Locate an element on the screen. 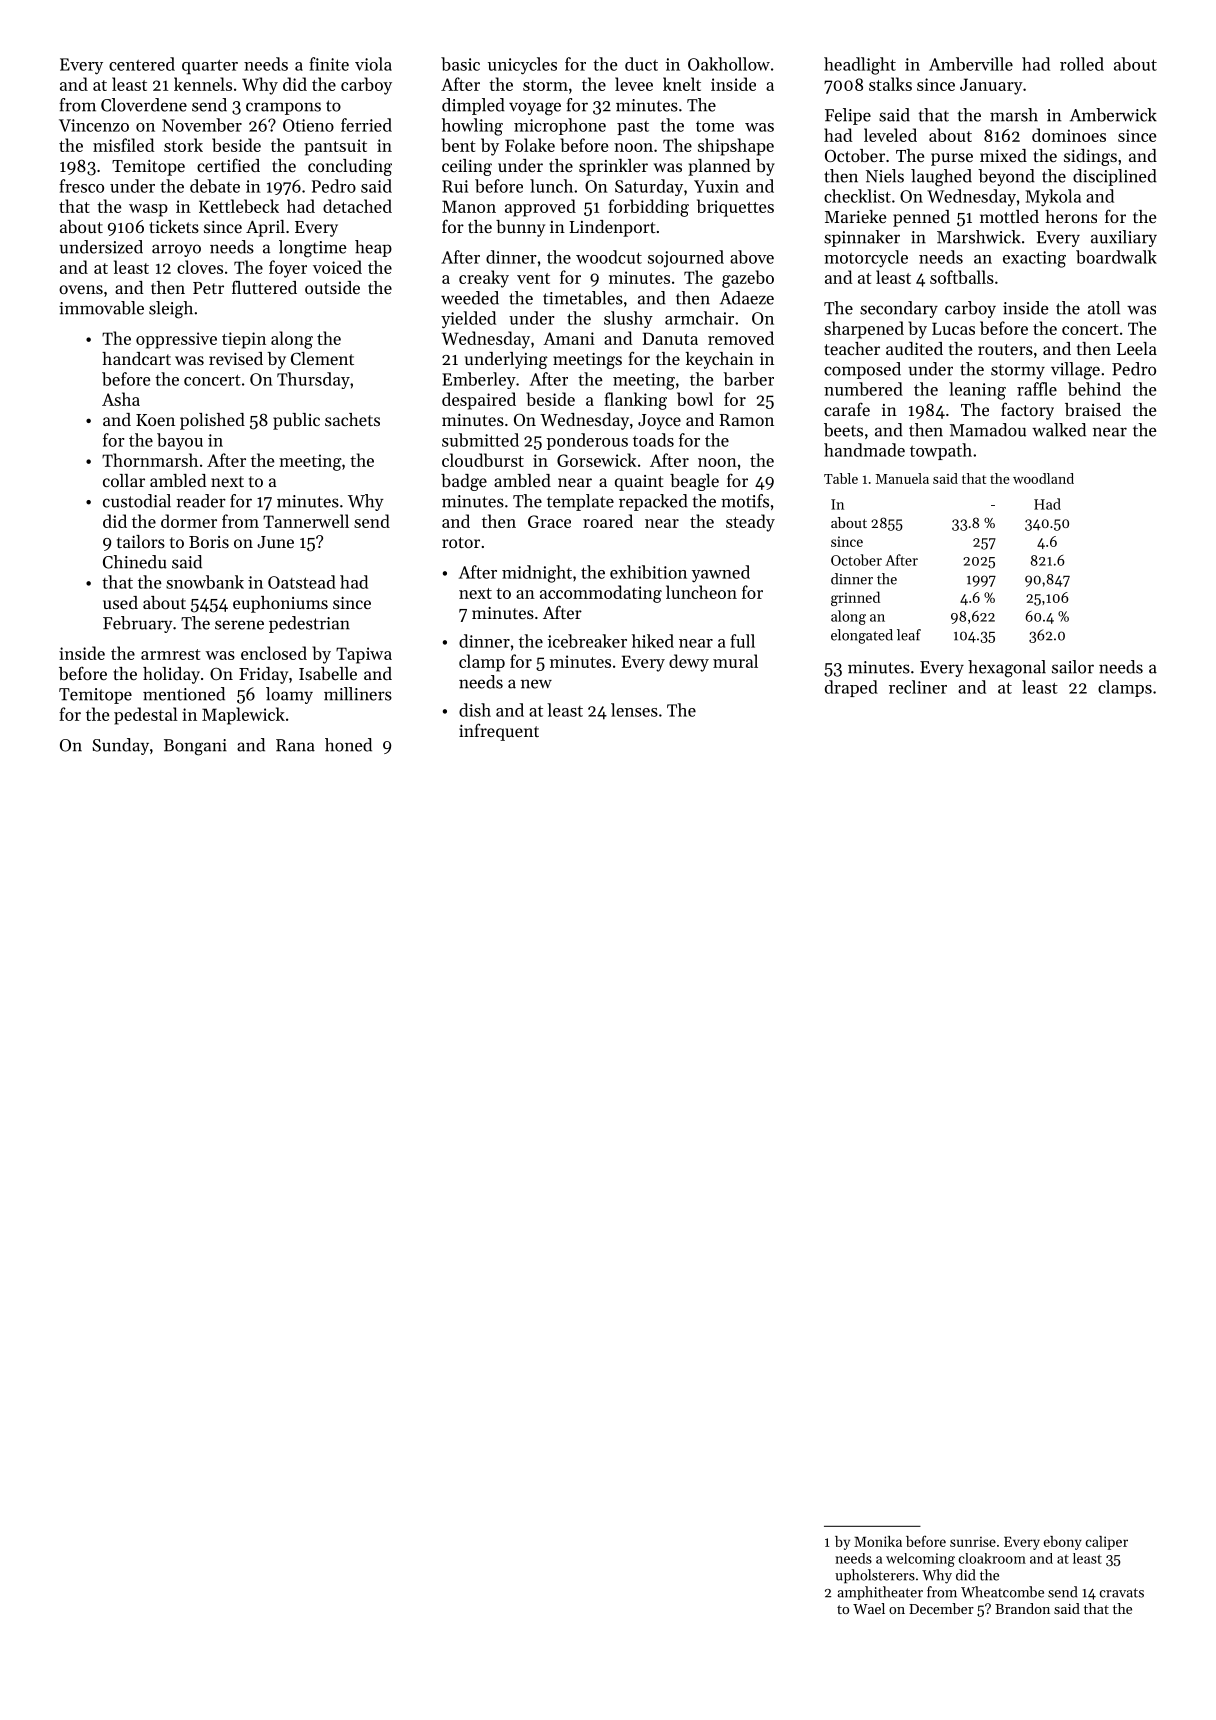 This screenshot has height=1720, width=1216. finite is located at coordinates (329, 64).
